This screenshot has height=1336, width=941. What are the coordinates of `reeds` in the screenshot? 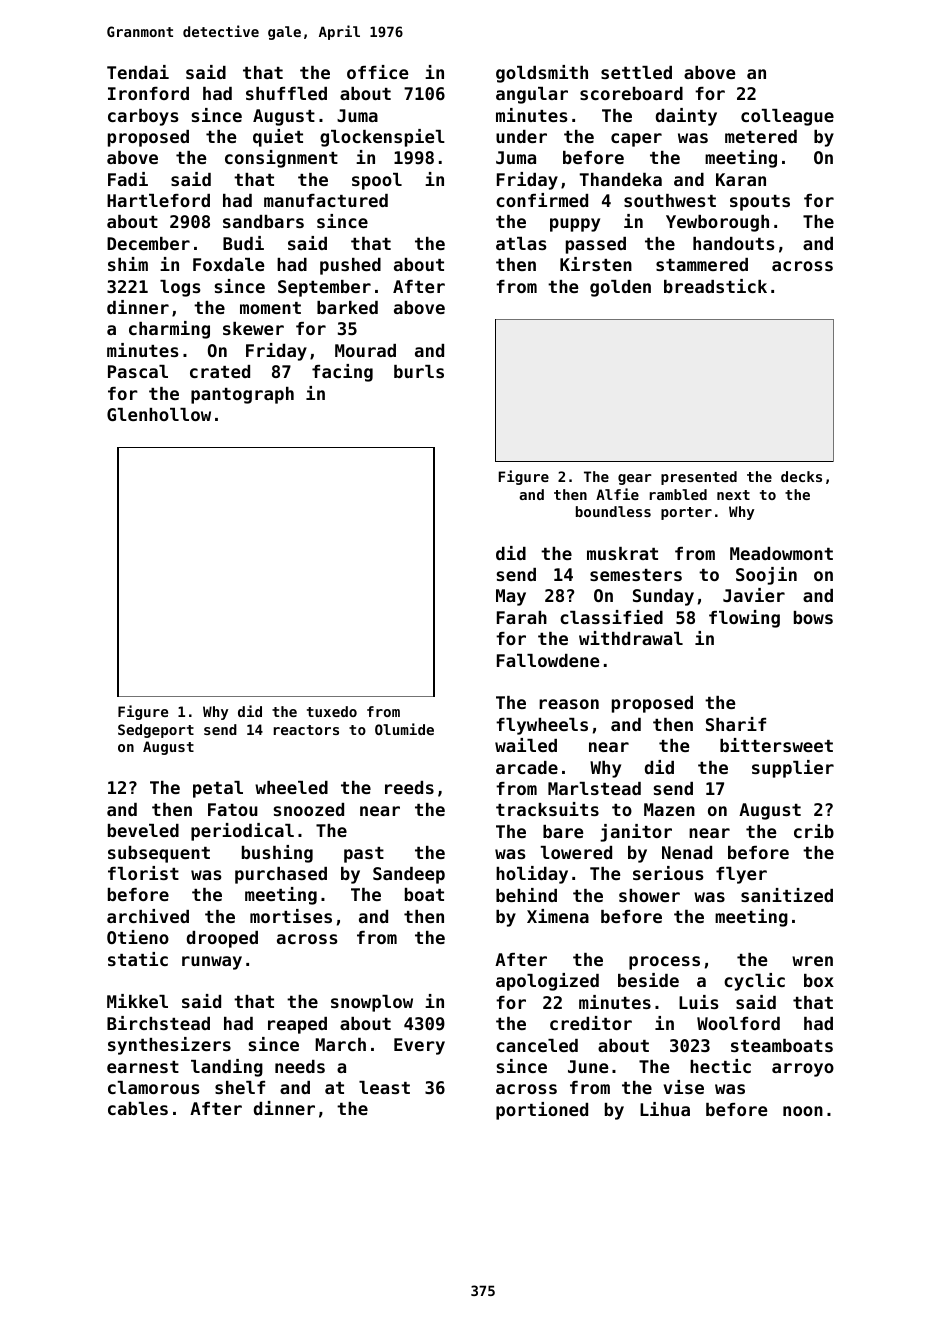 It's located at (409, 787).
